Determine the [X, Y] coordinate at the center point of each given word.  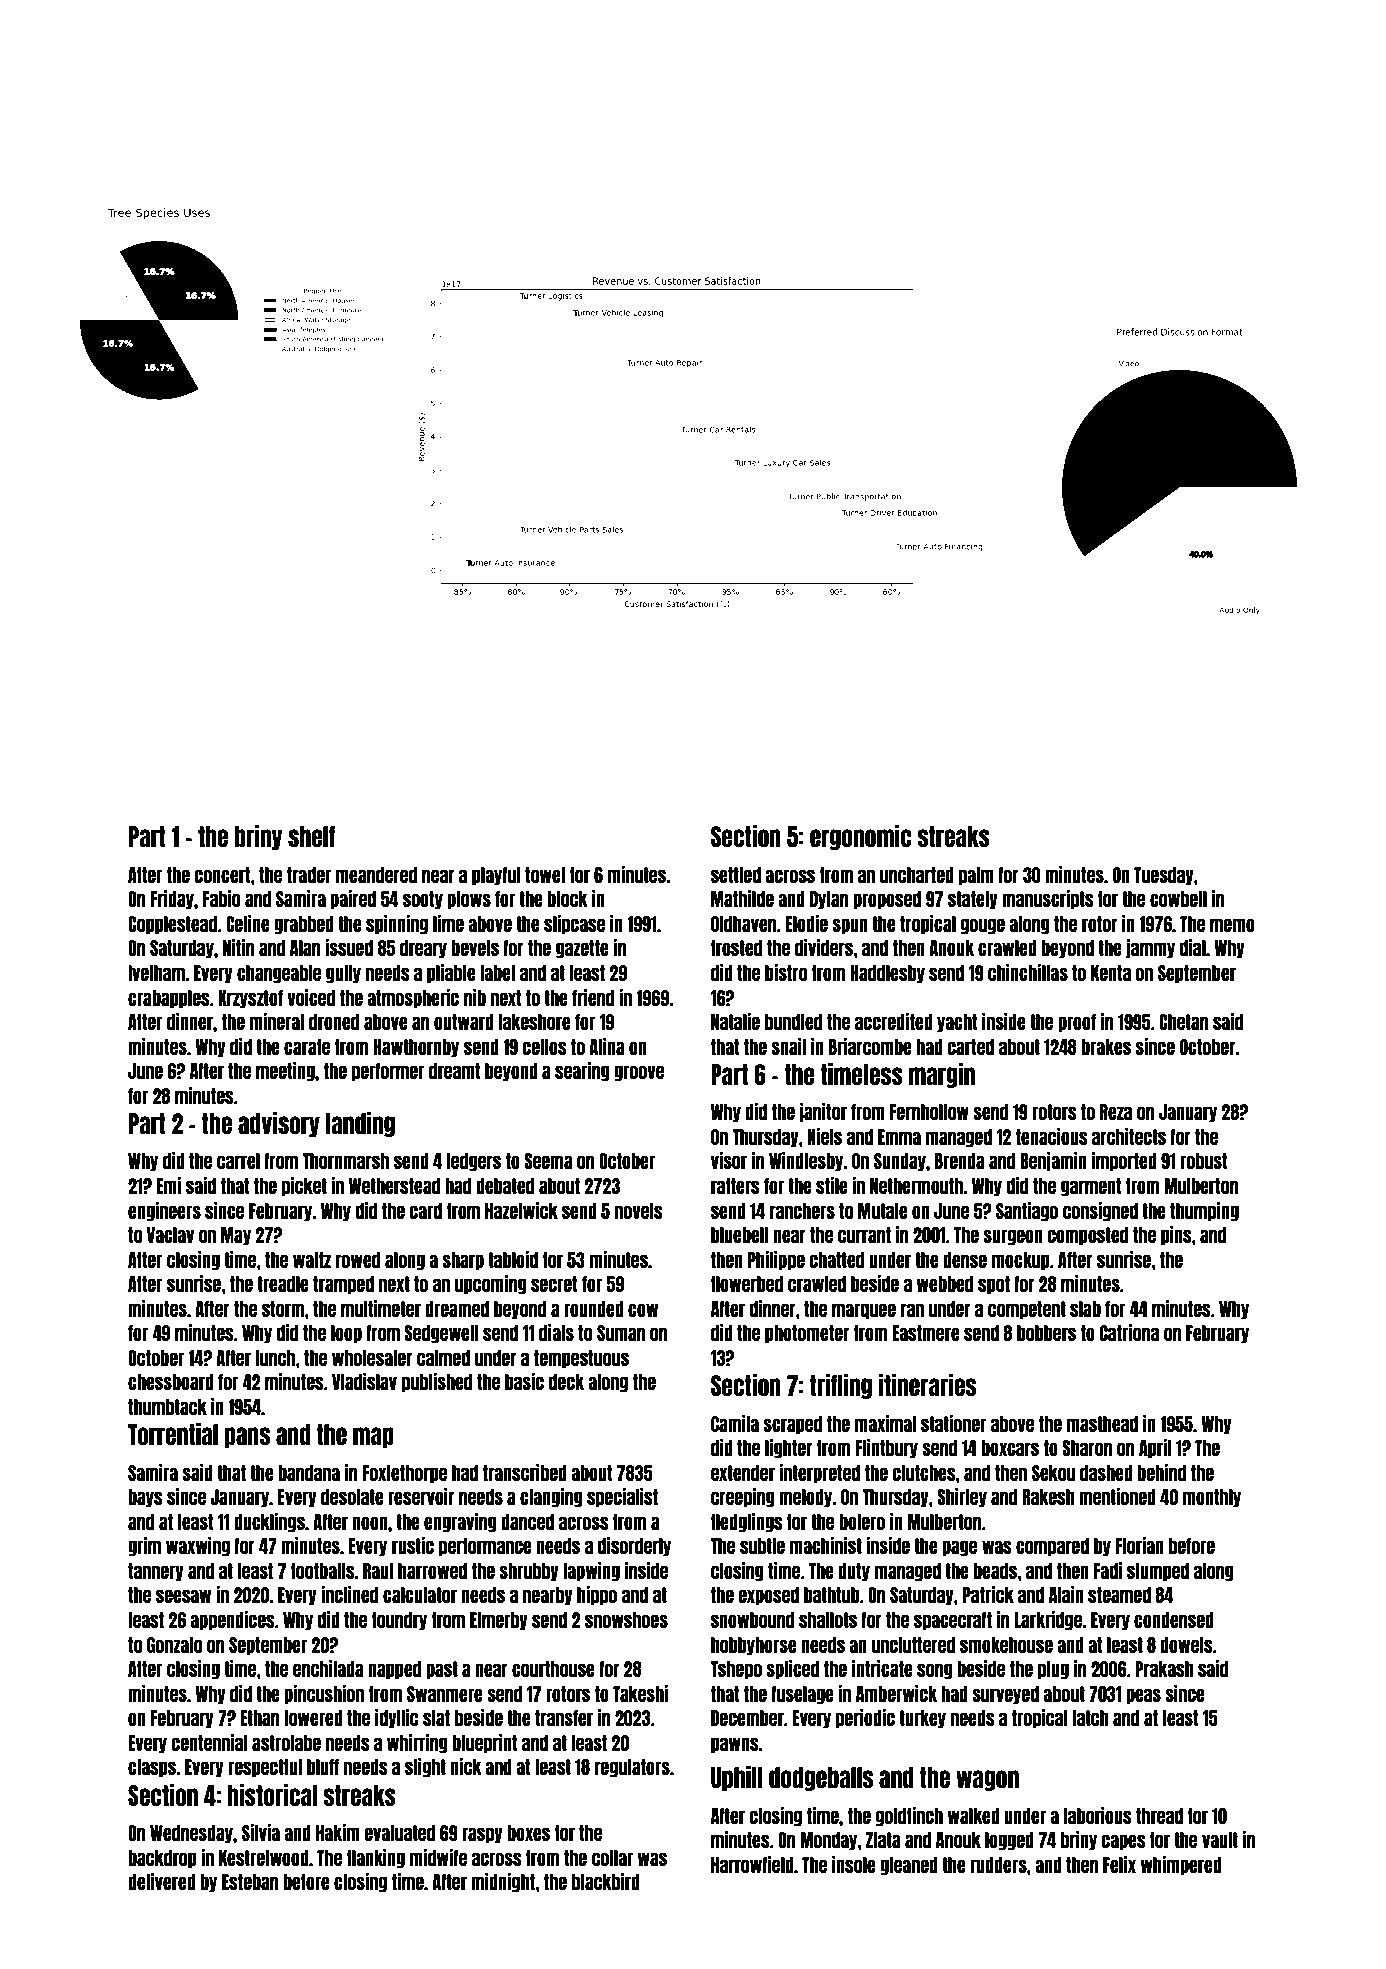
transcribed [525, 1472]
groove [639, 1073]
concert [223, 875]
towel [545, 875]
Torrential [173, 1434]
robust [1203, 1161]
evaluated [400, 1833]
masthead [1102, 1424]
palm [976, 876]
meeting [285, 1072]
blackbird [606, 1881]
